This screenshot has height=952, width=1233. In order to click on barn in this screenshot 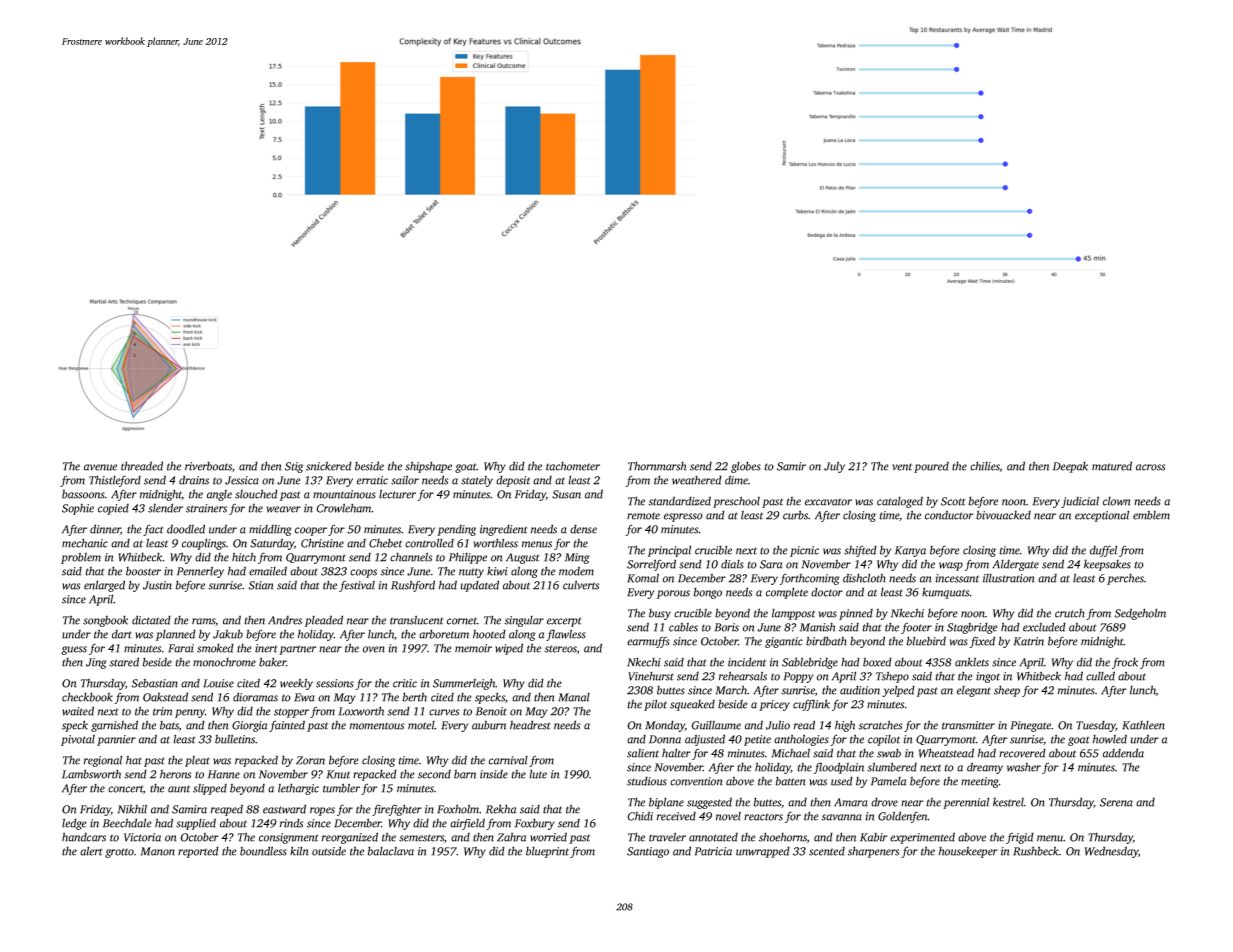, I will do `click(465, 774)`.
